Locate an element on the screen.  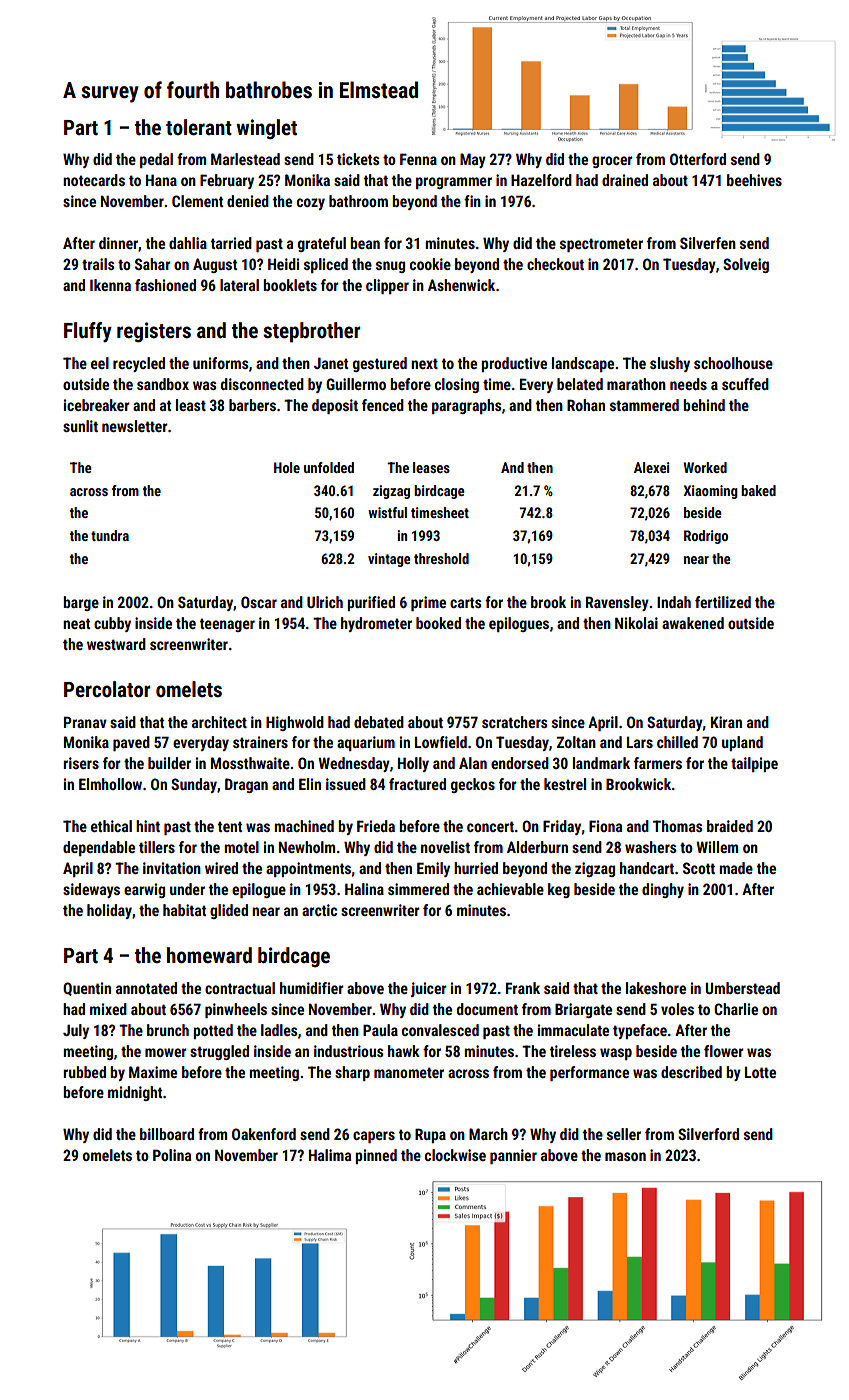
mower is located at coordinates (166, 1052).
